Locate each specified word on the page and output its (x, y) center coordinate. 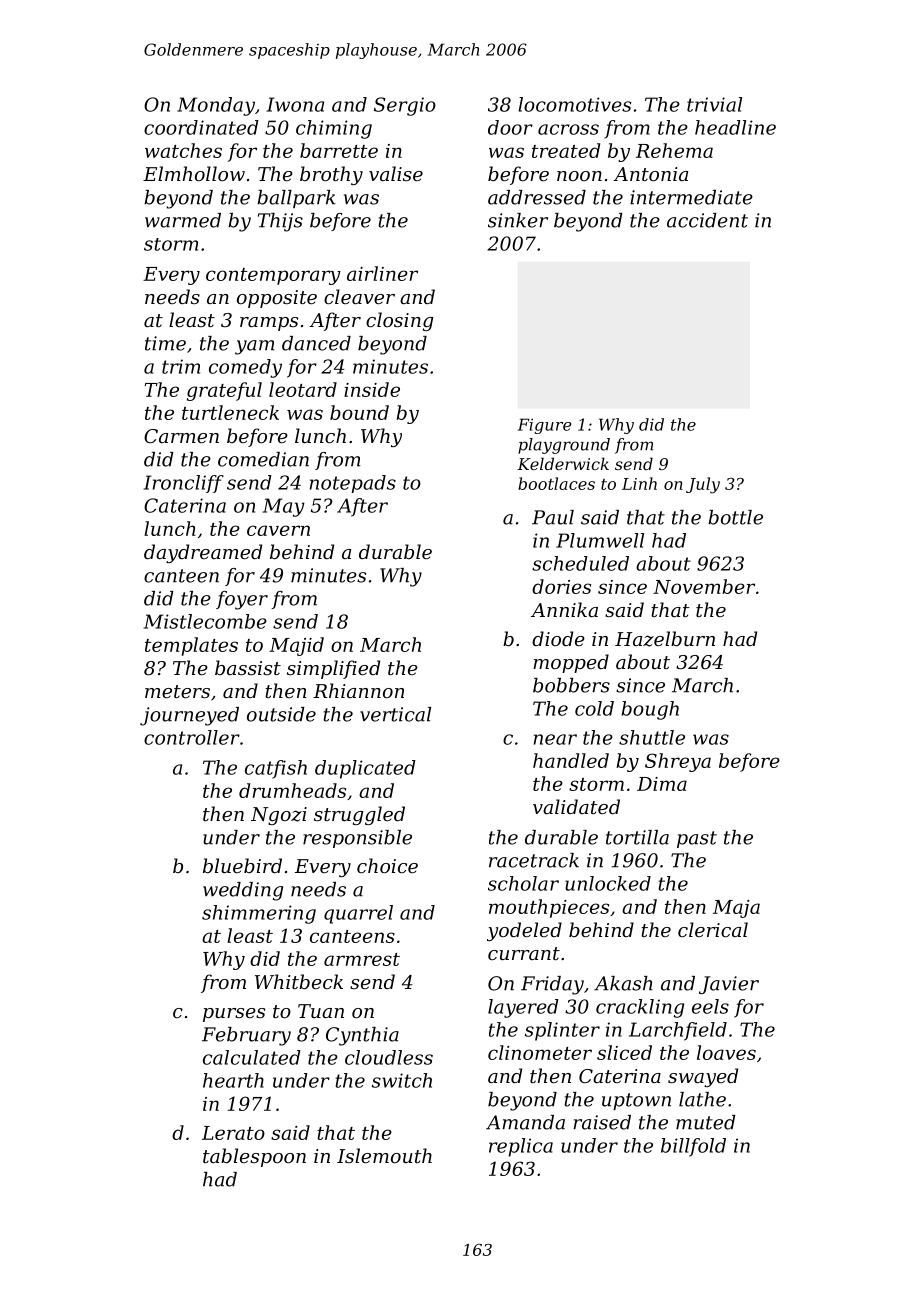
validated (576, 806)
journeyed (189, 716)
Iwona (295, 104)
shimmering (259, 914)
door (510, 127)
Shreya (678, 762)
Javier (729, 985)
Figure (544, 426)
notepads (353, 484)
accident (707, 220)
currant (524, 953)
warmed (183, 220)
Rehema (674, 150)
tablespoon (254, 1157)
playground (564, 446)
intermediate (691, 197)
